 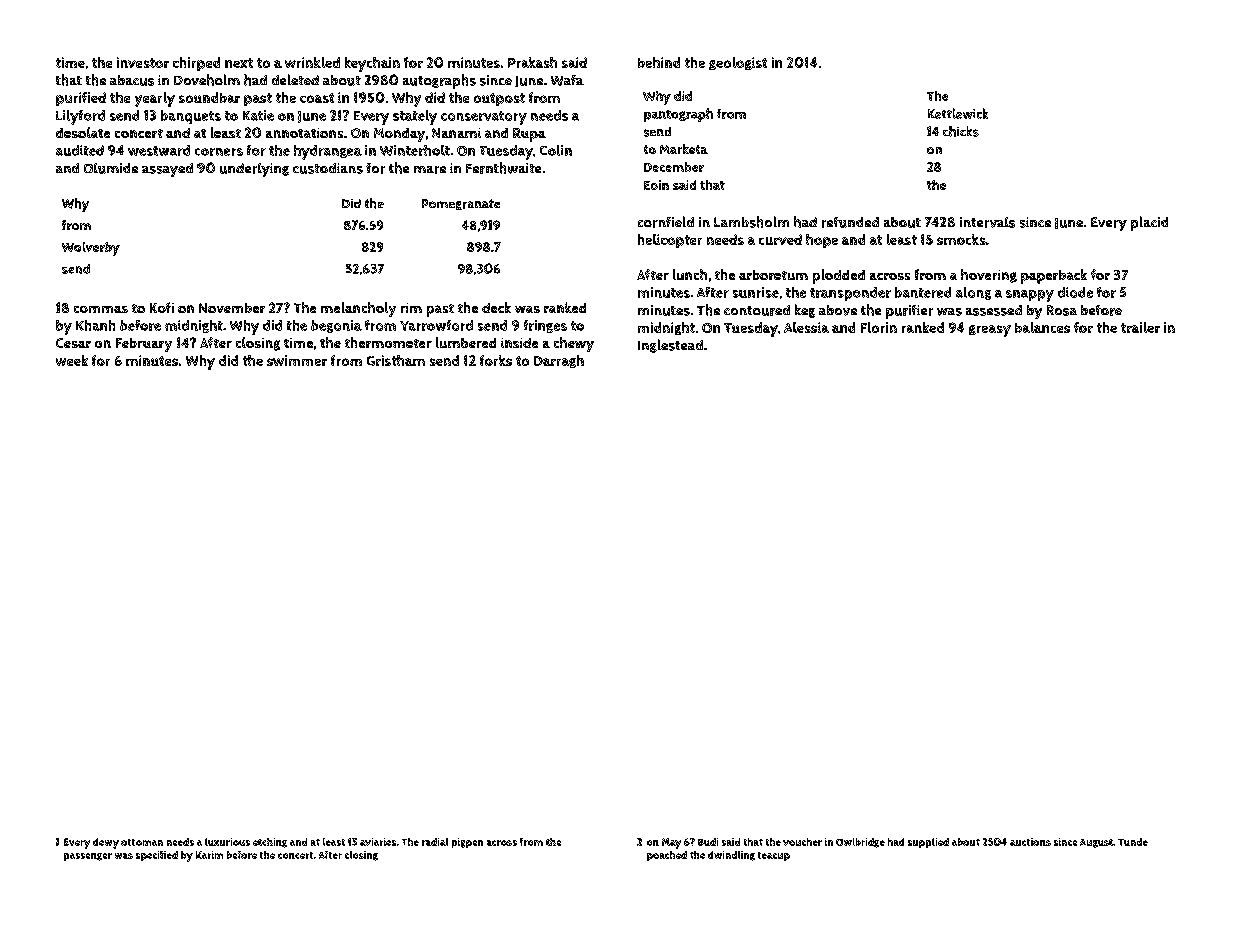 What do you see at coordinates (254, 170) in the page?
I see `underlying` at bounding box center [254, 170].
